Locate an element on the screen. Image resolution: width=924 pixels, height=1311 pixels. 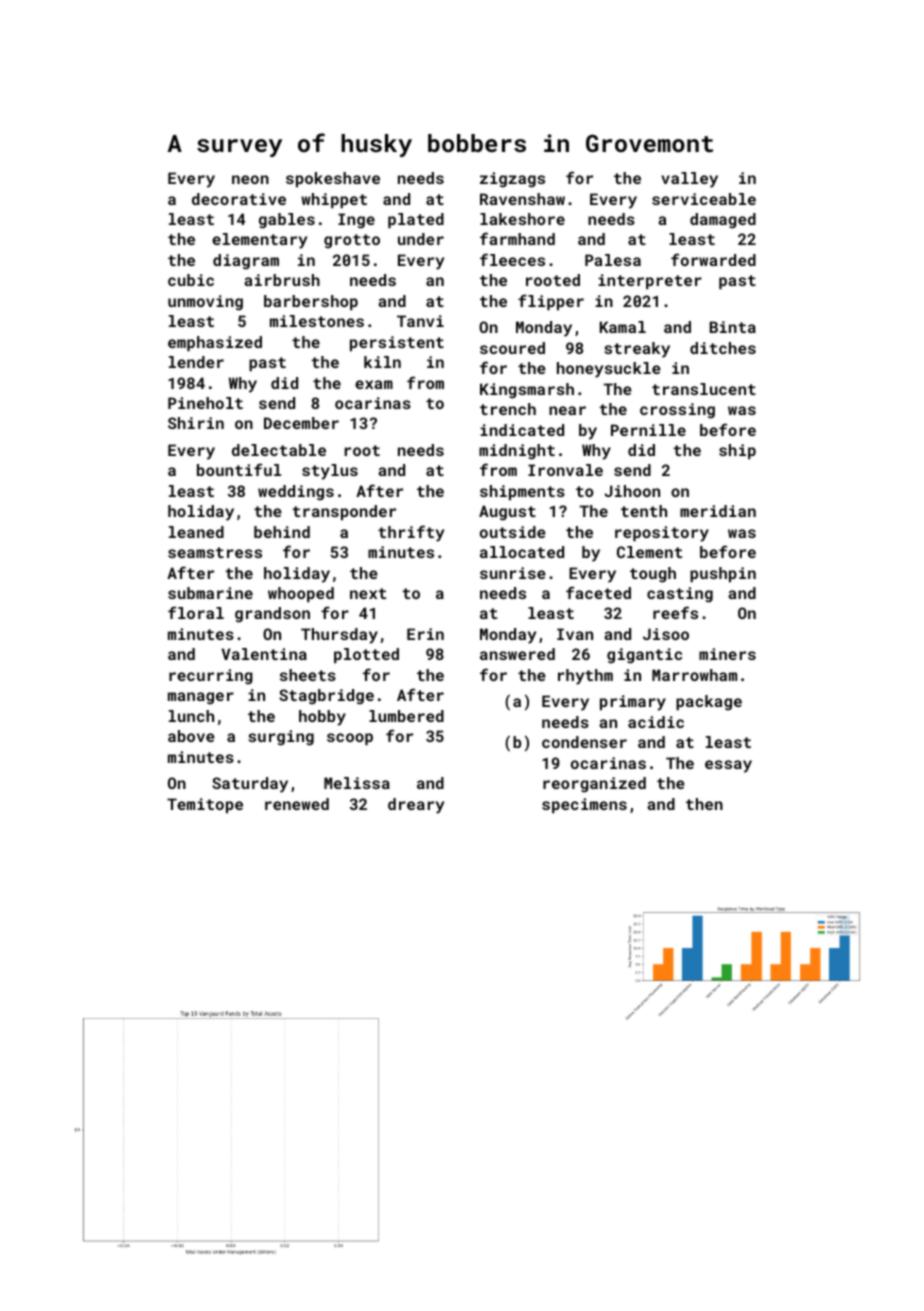
Jihoon is located at coordinates (632, 491).
